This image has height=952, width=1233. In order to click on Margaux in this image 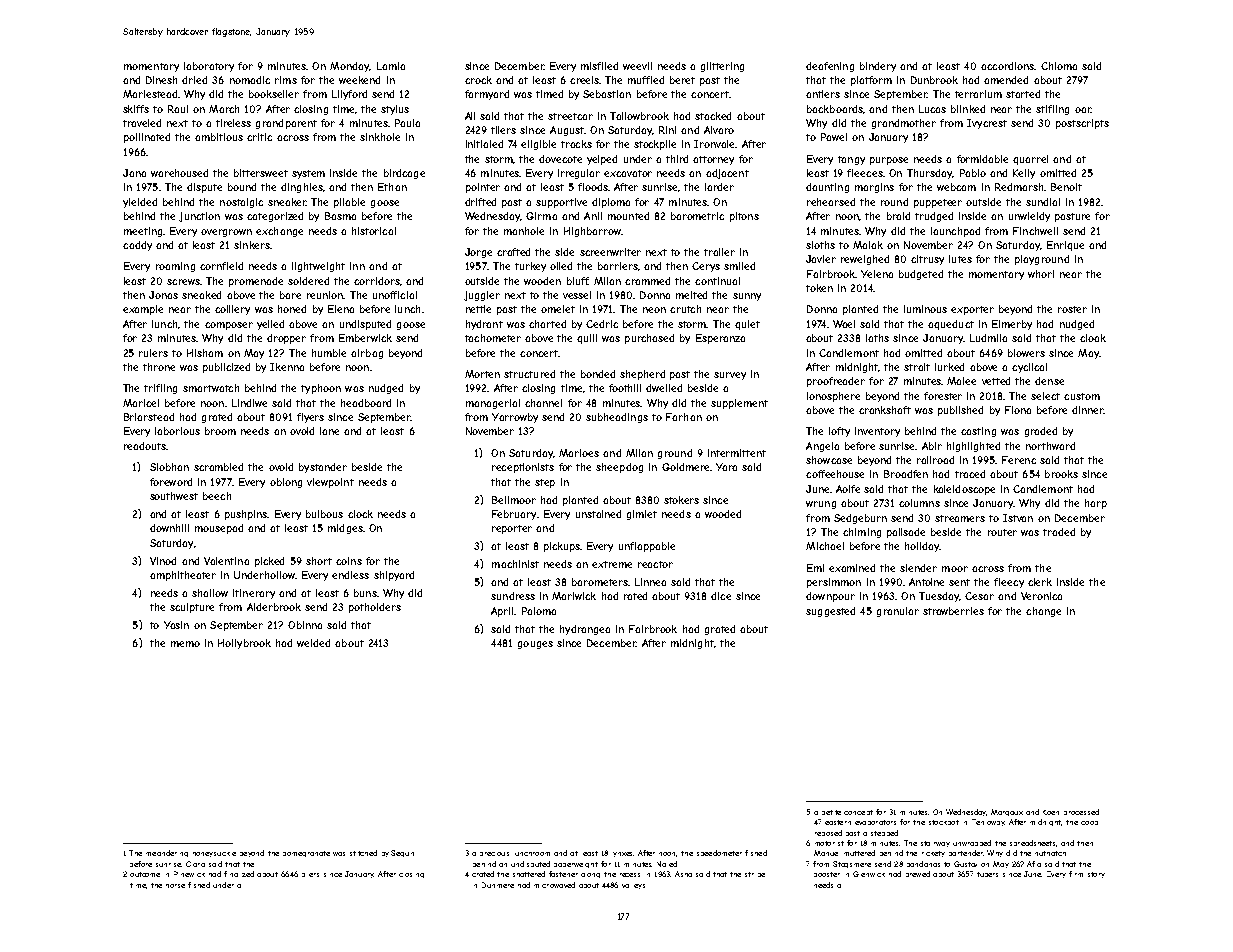, I will do `click(1007, 812)`.
